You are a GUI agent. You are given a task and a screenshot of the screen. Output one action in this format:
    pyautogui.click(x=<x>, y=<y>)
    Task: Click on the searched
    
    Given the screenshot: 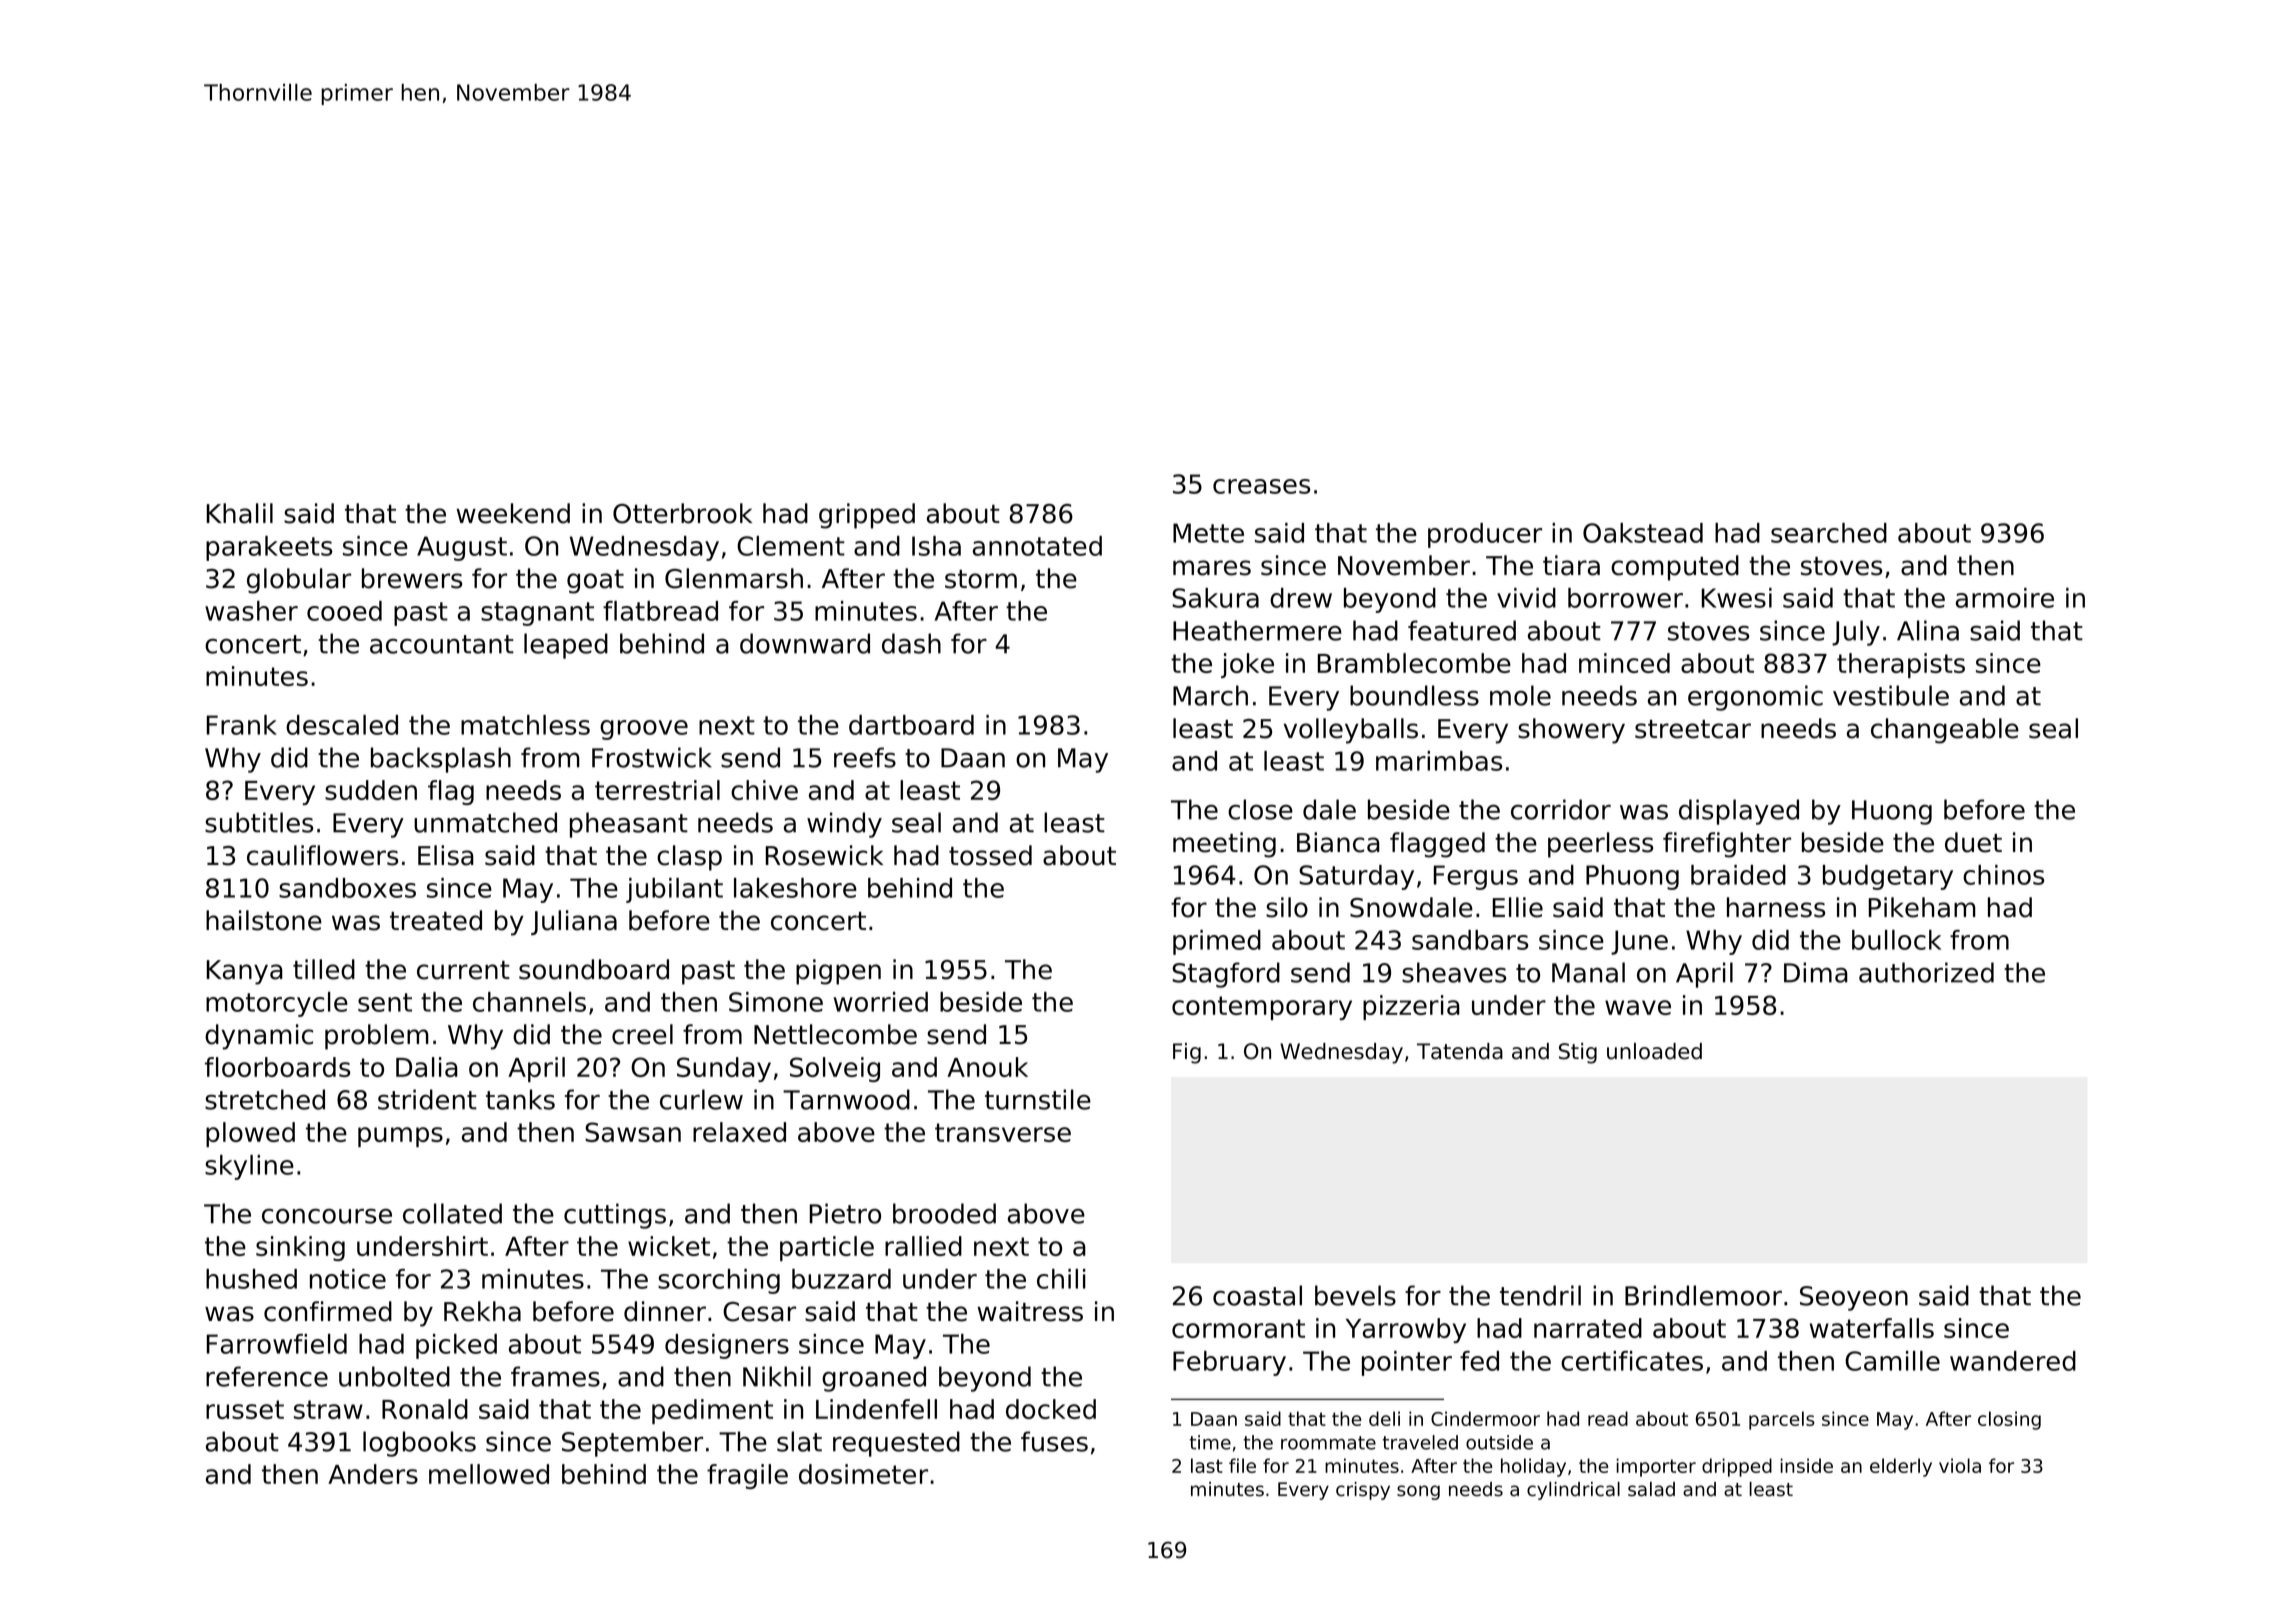 What is the action you would take?
    pyautogui.click(x=1829, y=533)
